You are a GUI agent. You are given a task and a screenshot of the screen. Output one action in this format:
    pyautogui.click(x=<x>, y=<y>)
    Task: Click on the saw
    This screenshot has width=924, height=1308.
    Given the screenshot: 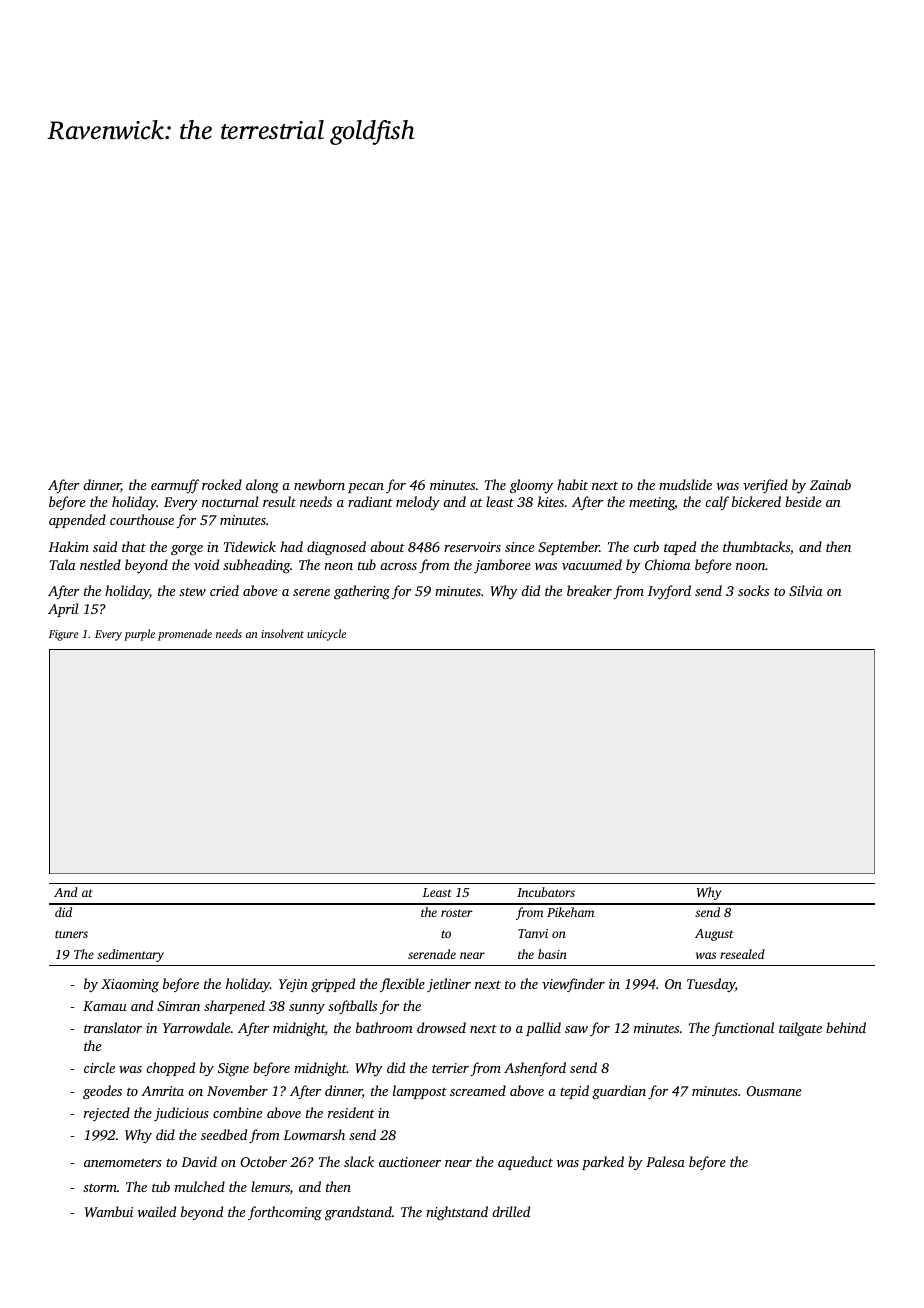 What is the action you would take?
    pyautogui.click(x=576, y=1029)
